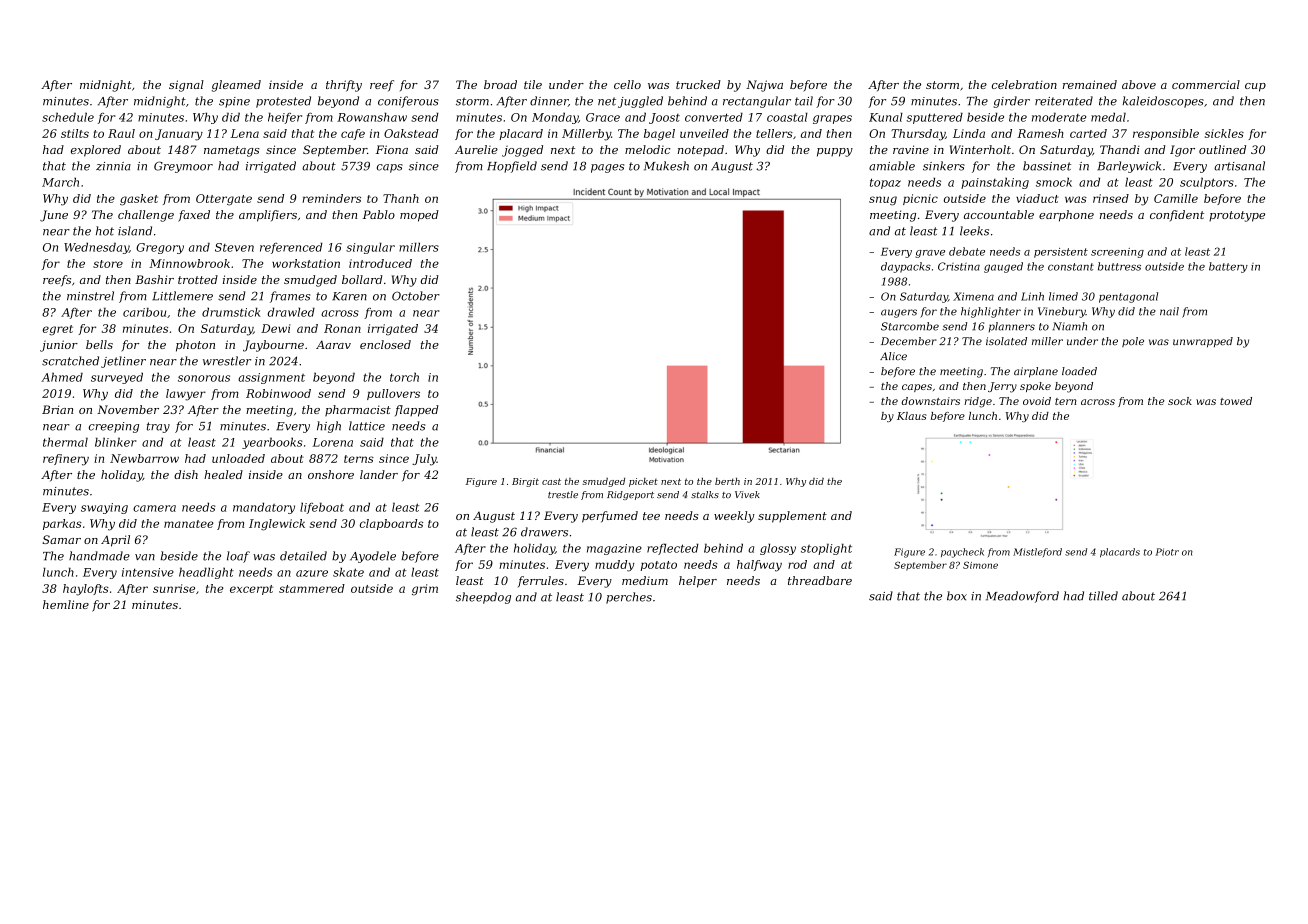  Describe the element at coordinates (1167, 552) in the screenshot. I see `Piotr` at that location.
